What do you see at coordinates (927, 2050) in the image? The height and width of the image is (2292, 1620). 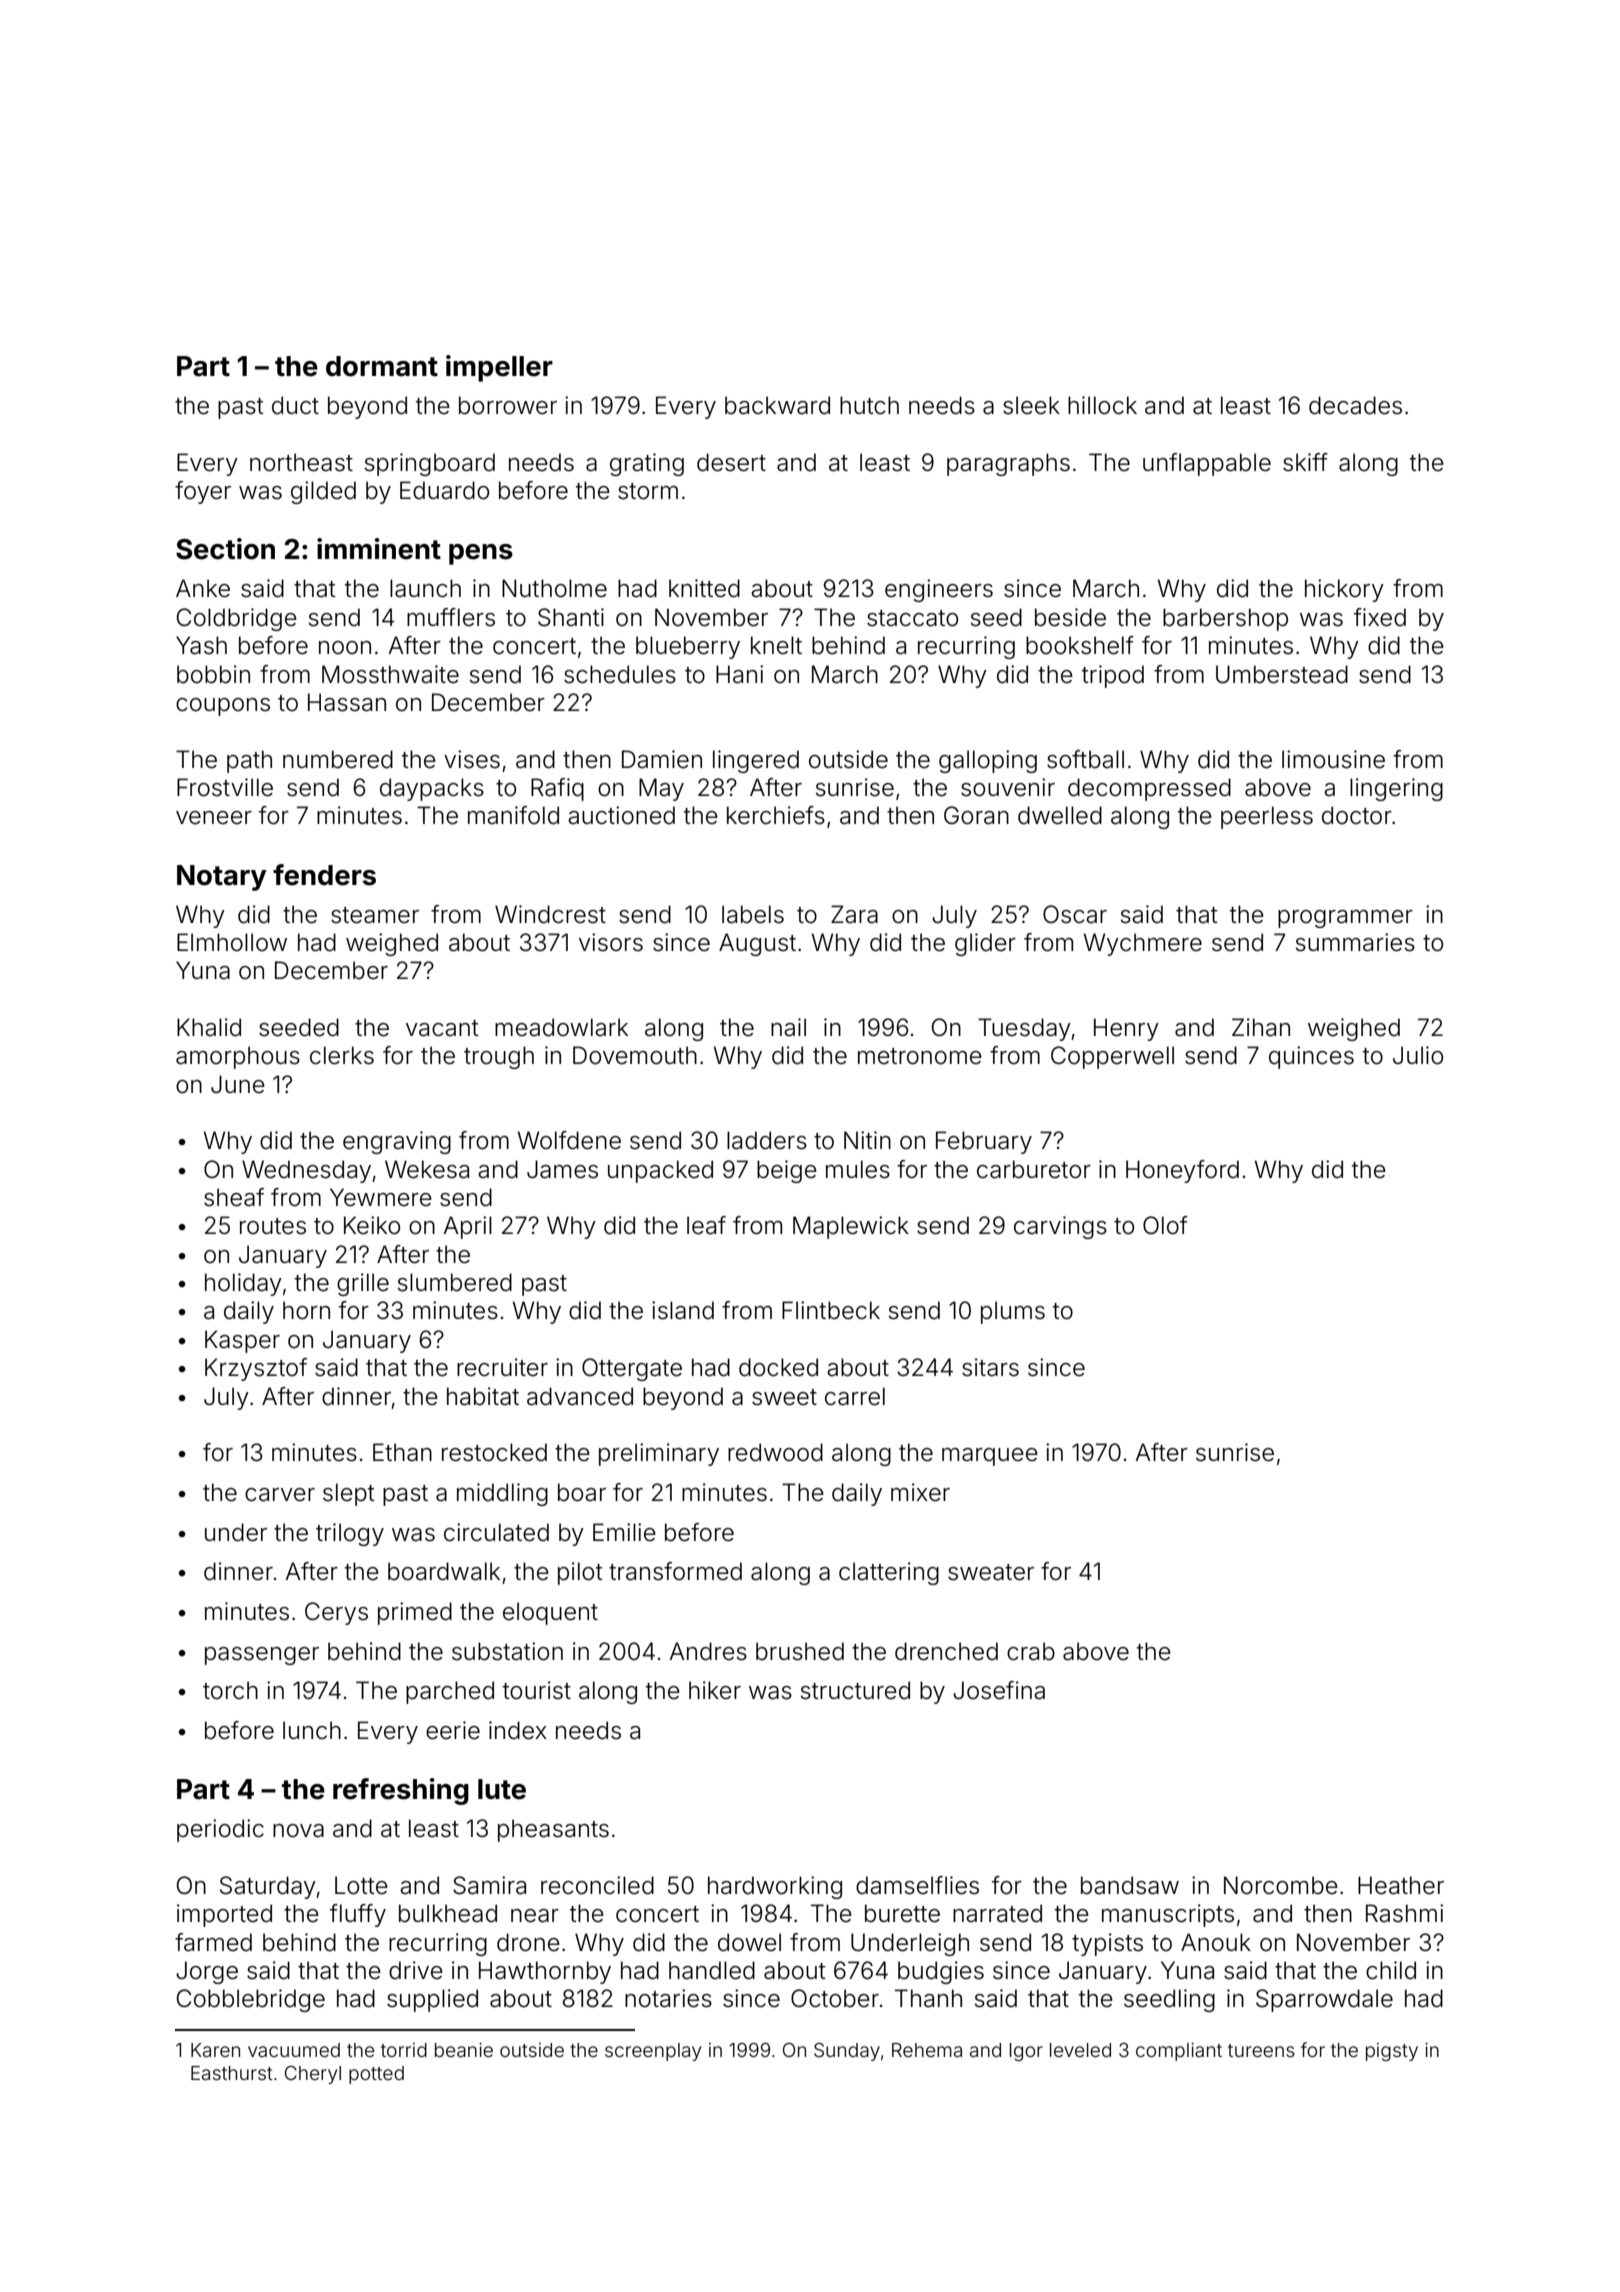 I see `Rehema` at bounding box center [927, 2050].
